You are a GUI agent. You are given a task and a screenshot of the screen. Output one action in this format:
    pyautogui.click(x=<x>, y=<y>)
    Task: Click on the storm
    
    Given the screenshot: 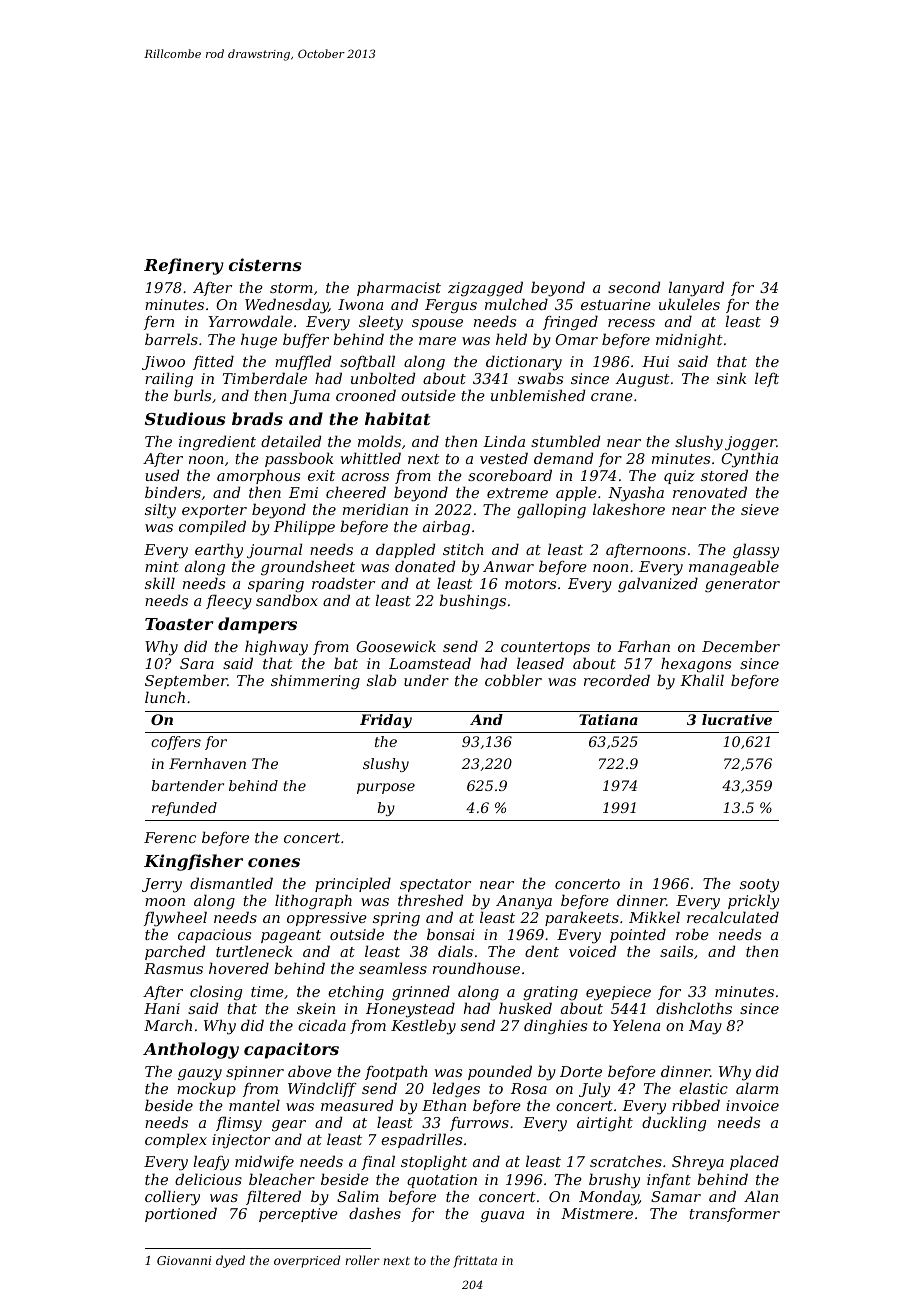 What is the action you would take?
    pyautogui.click(x=291, y=288)
